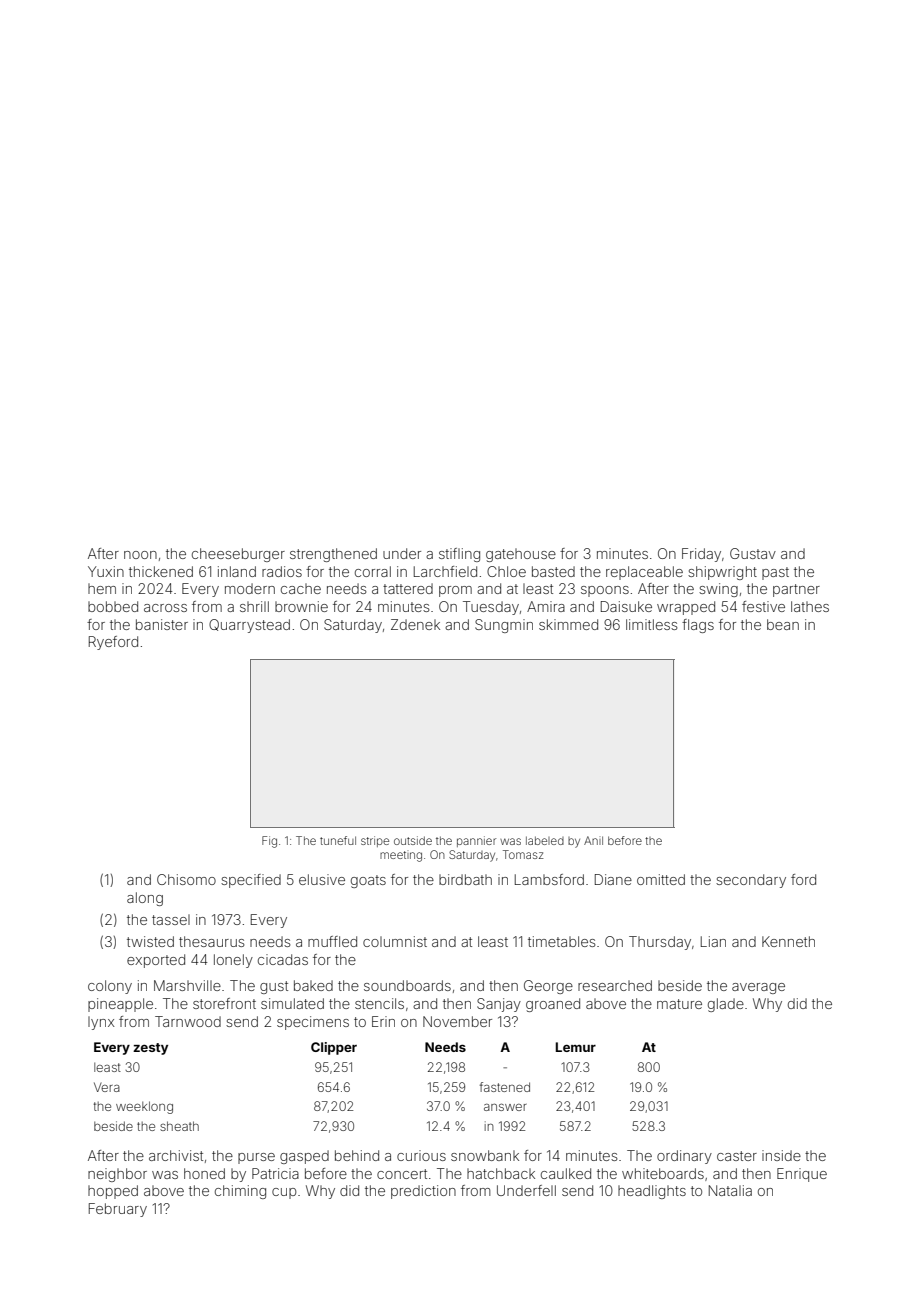 Image resolution: width=924 pixels, height=1308 pixels. I want to click on hatchback, so click(501, 1173).
